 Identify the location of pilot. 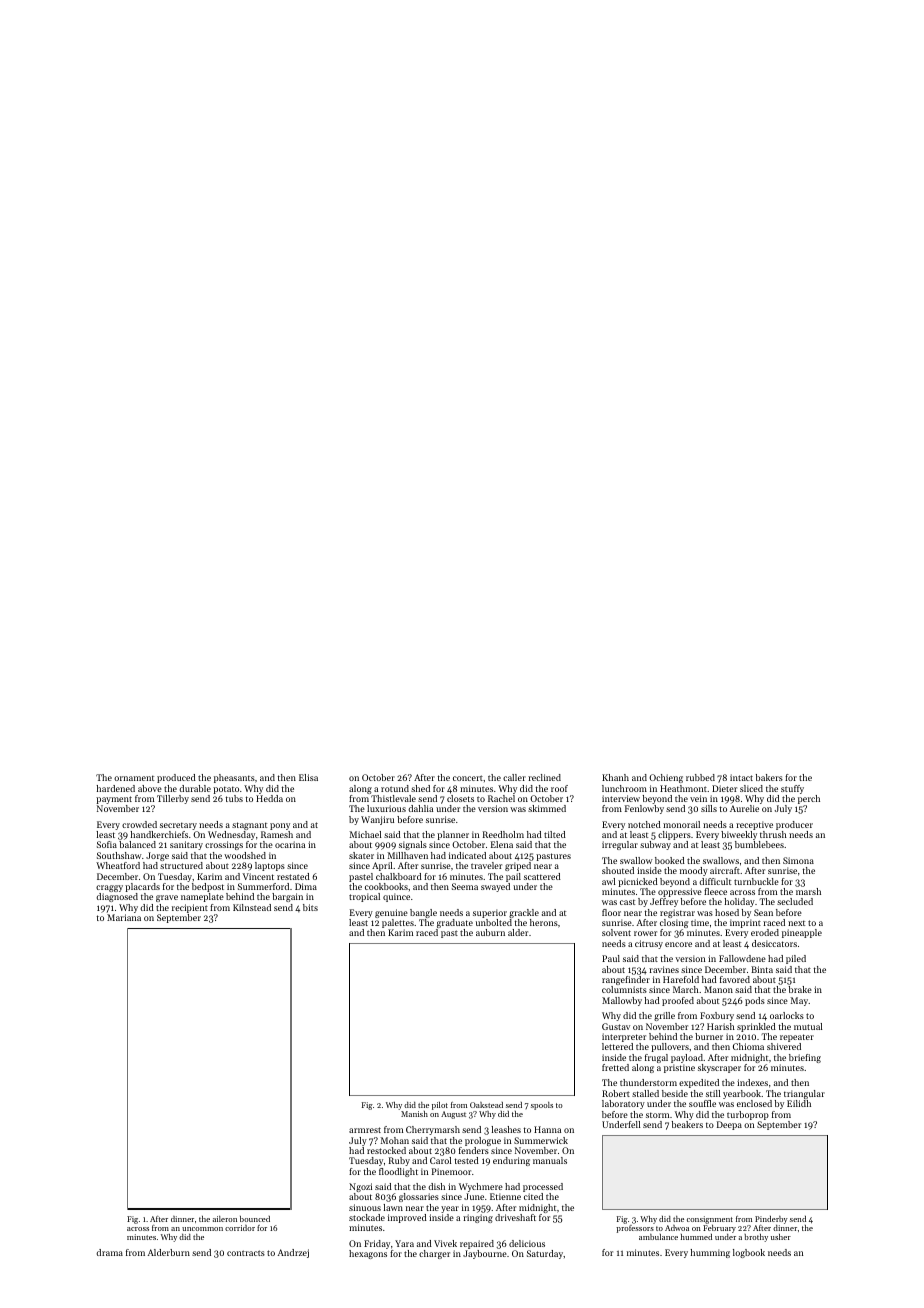
(440, 1106).
